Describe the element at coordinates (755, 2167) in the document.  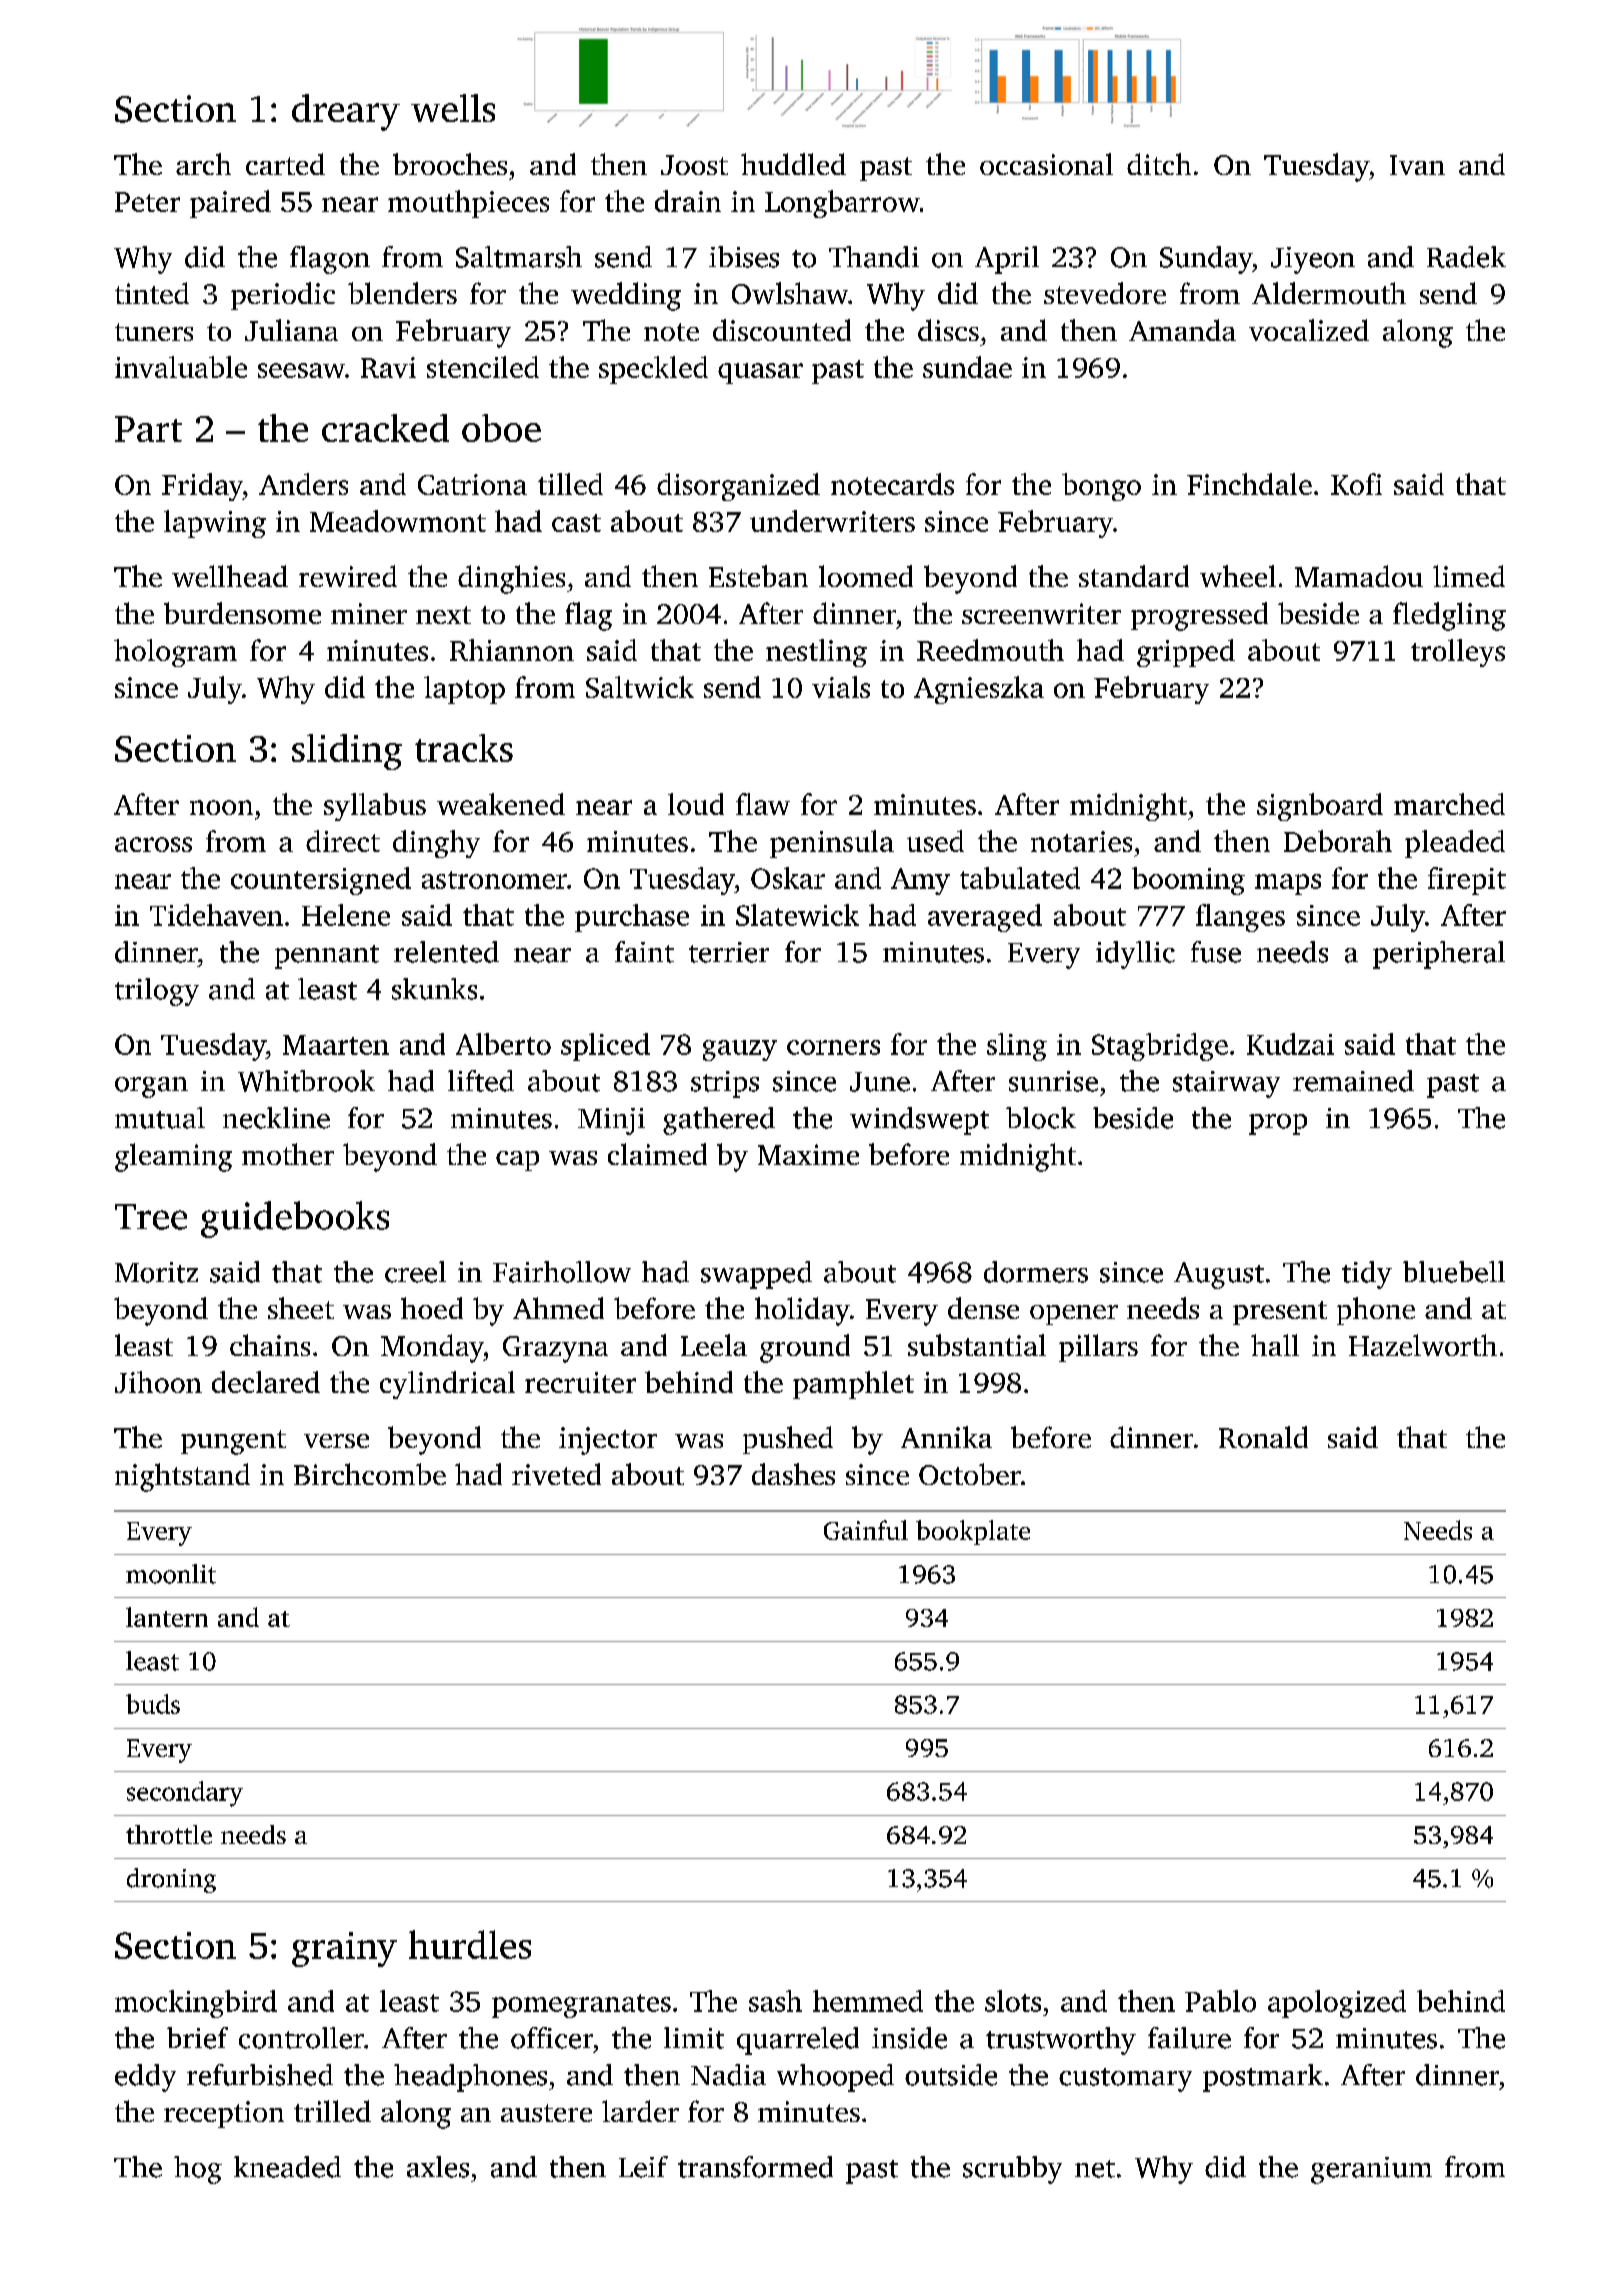
I see `transformed` at that location.
